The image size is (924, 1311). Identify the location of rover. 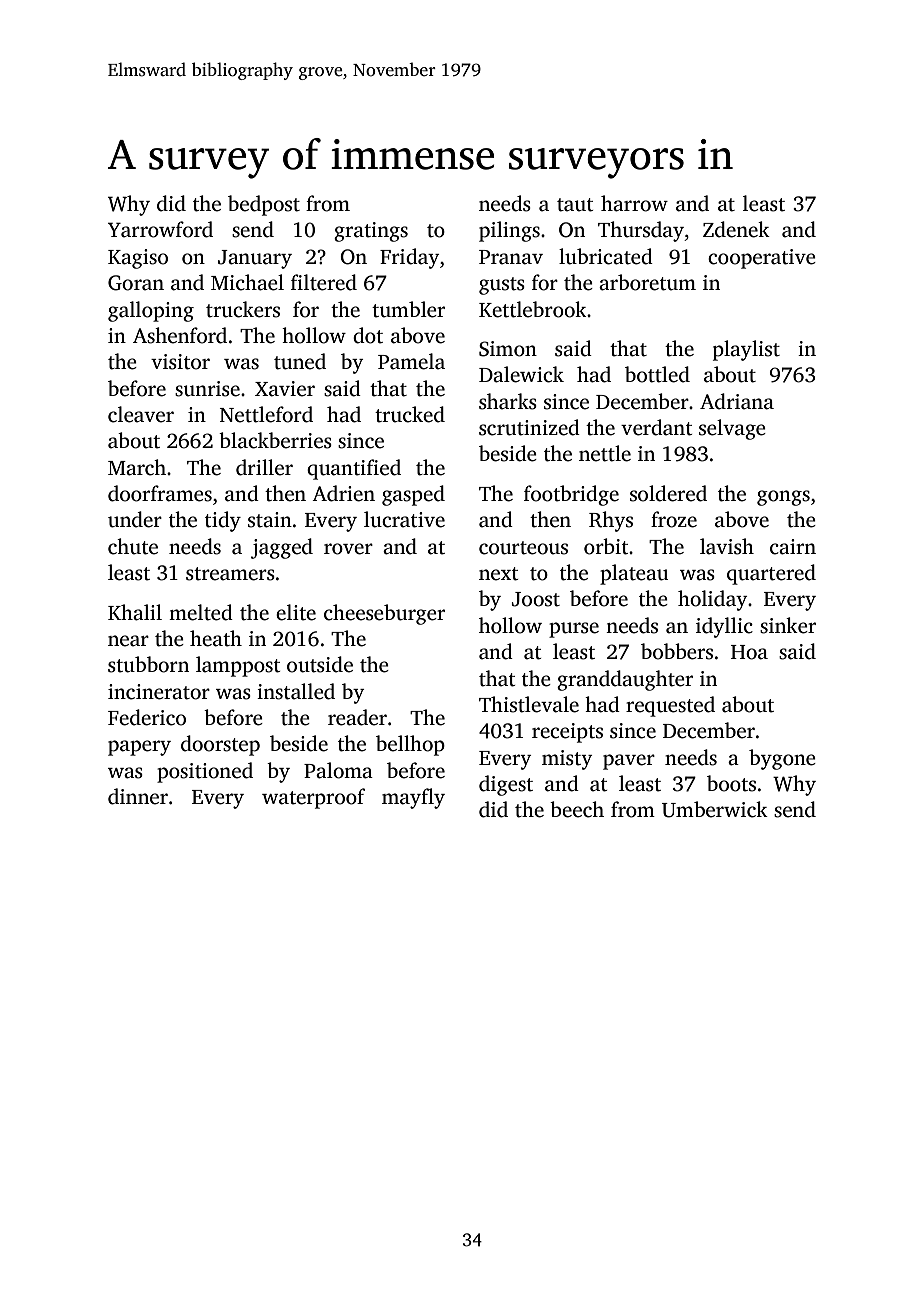
(348, 549).
